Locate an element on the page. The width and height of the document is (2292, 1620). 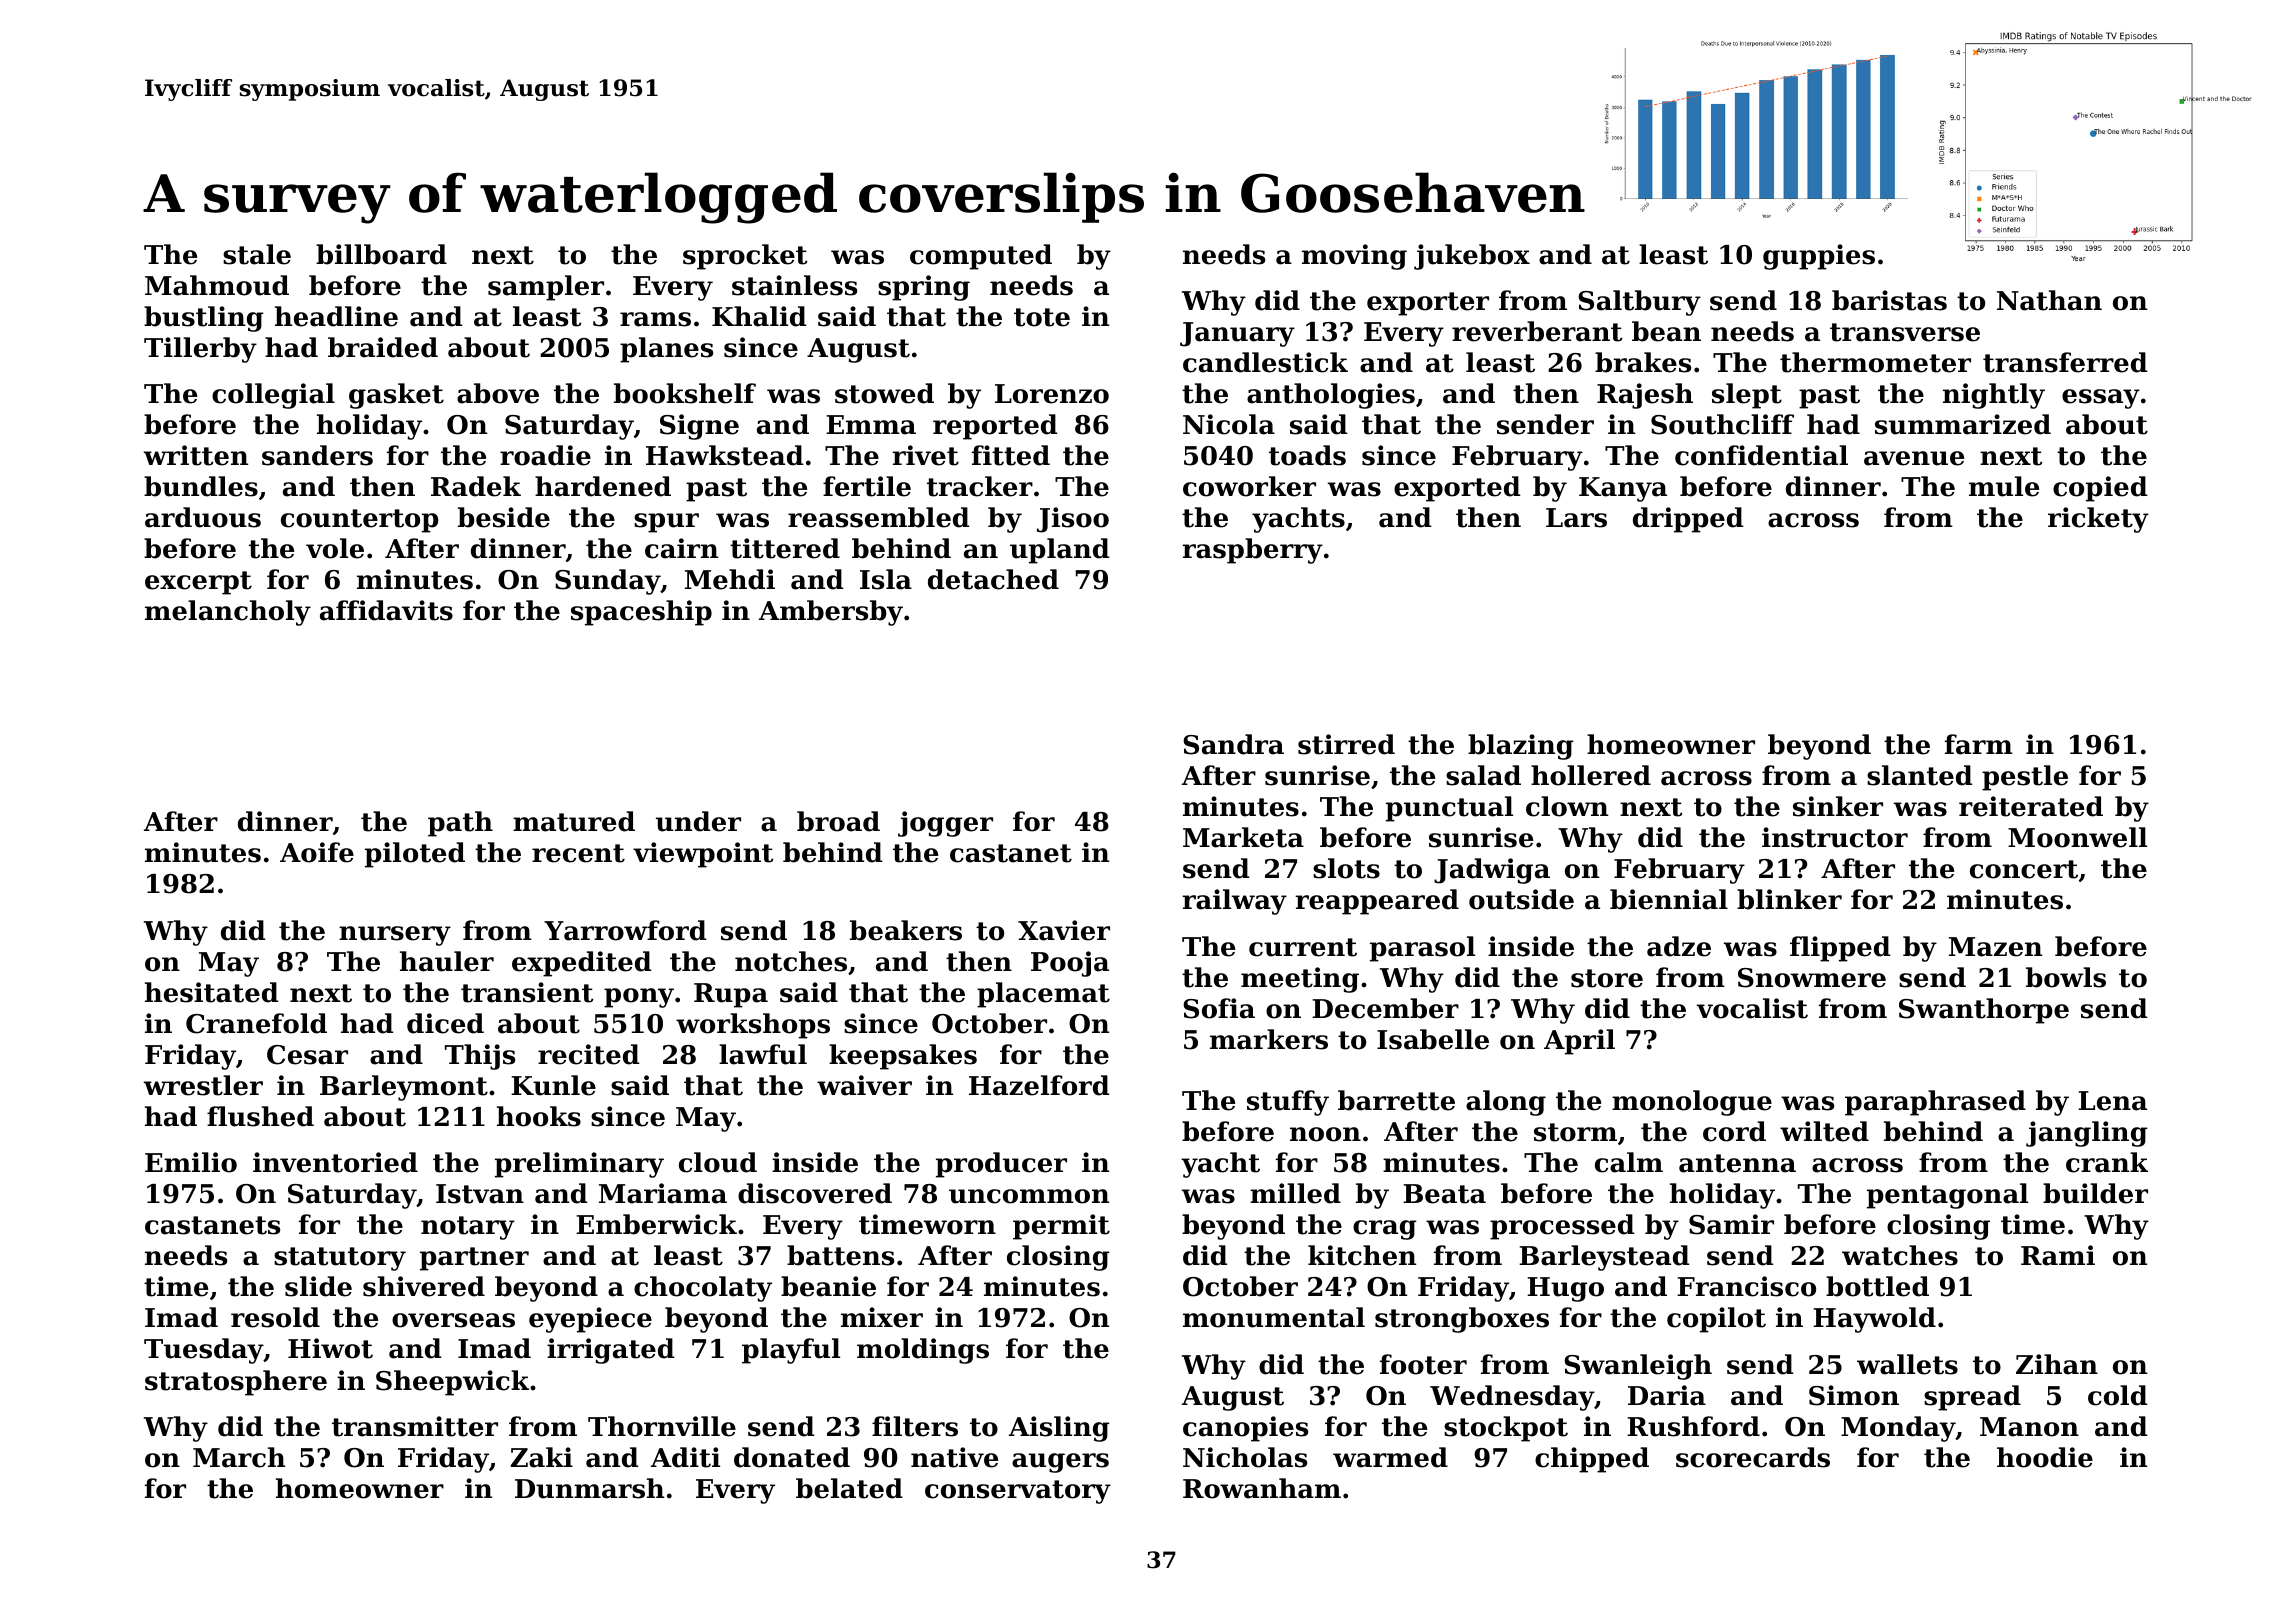
Jisoo is located at coordinates (1073, 520).
